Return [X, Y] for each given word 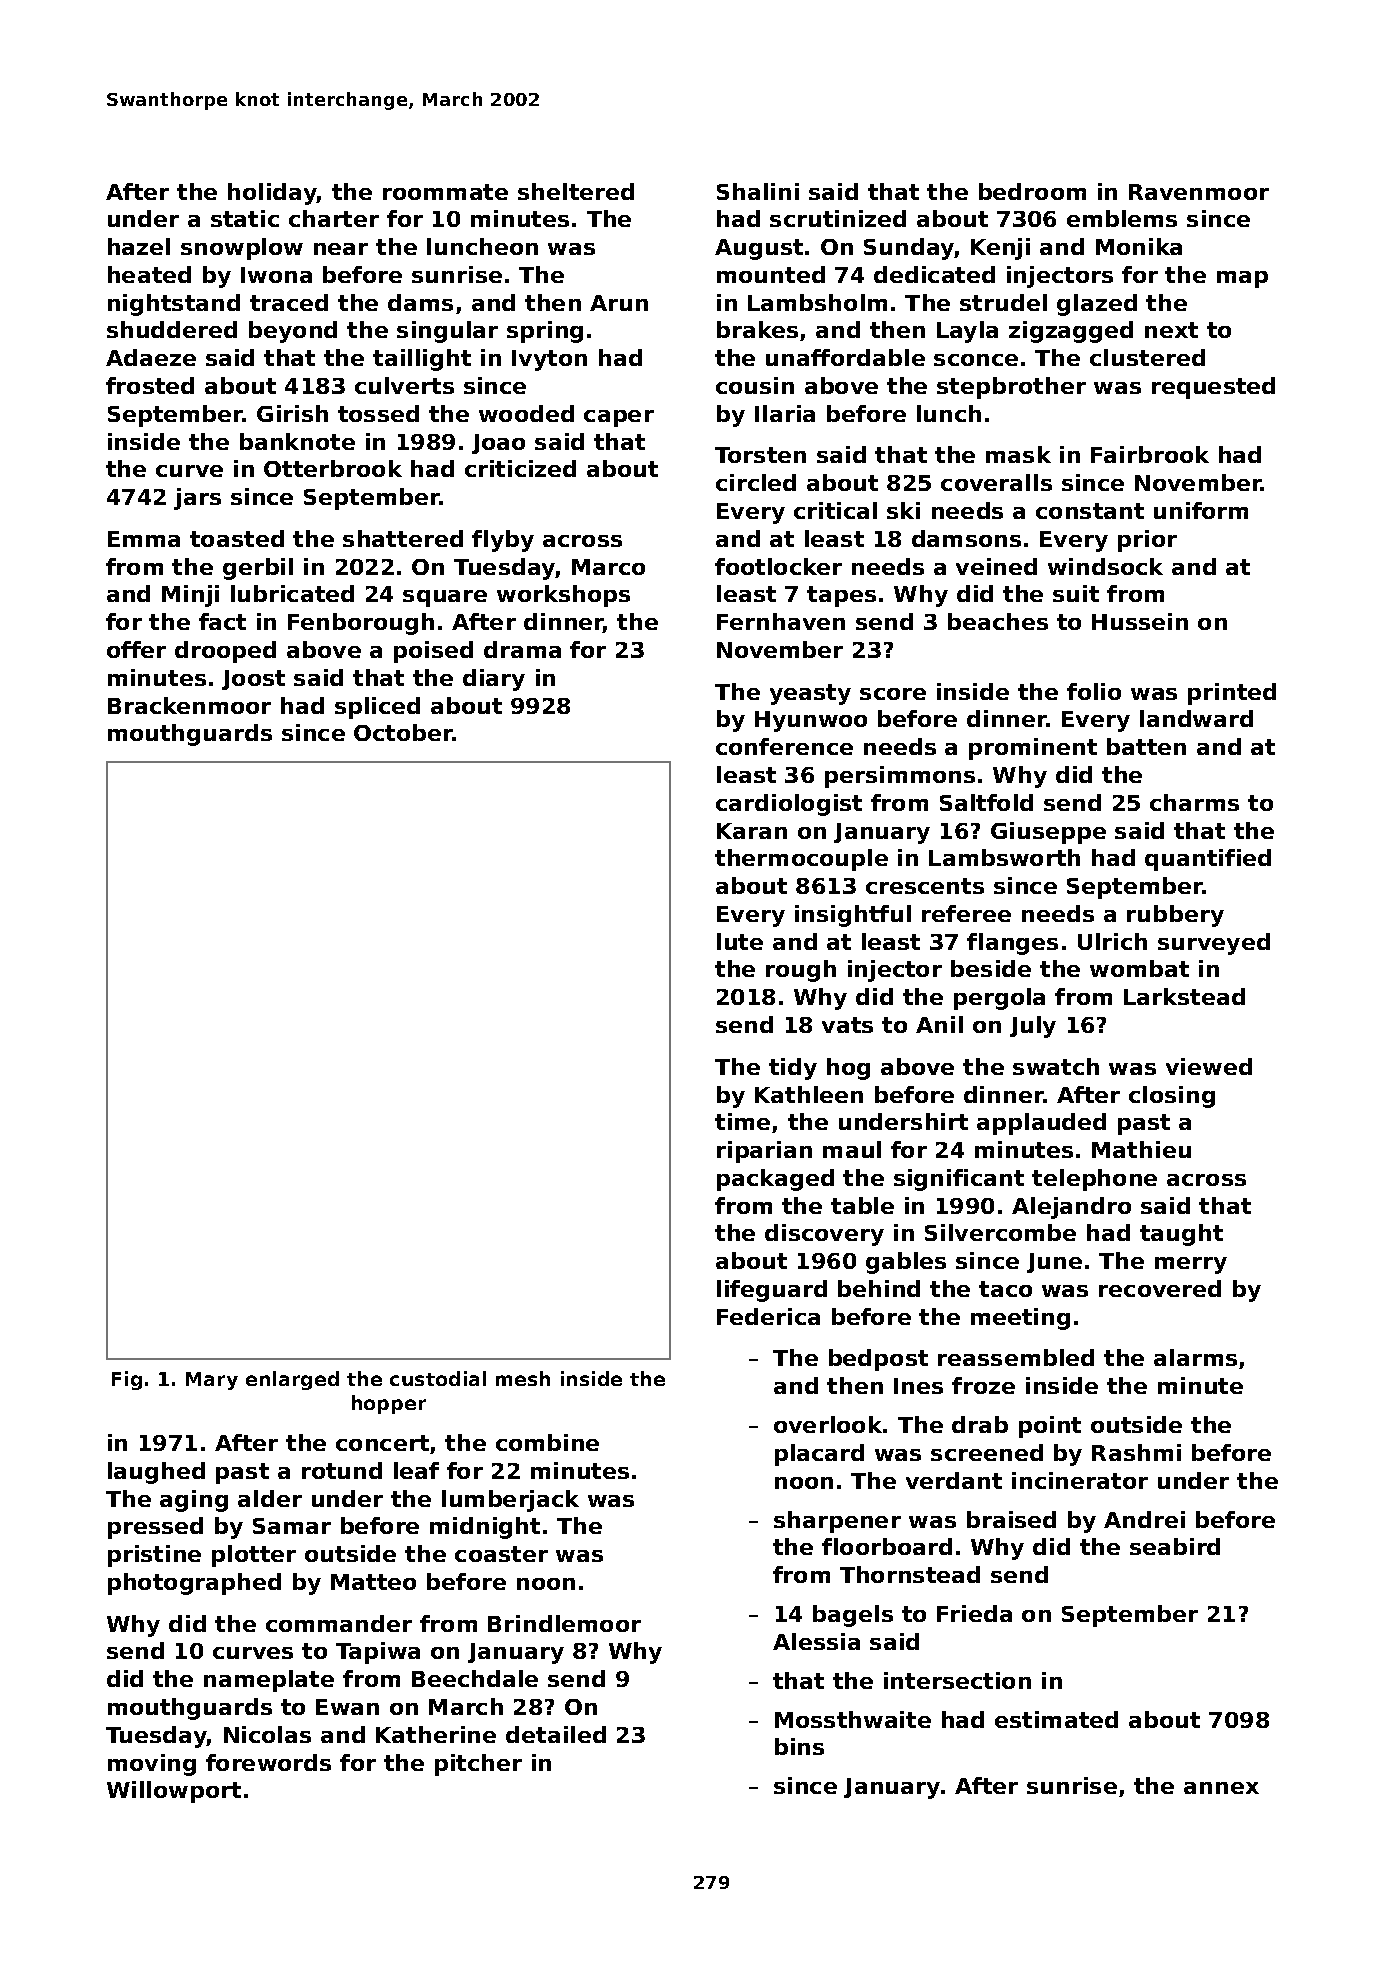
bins [799, 1746]
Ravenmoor [1199, 192]
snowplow [242, 249]
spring [545, 332]
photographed [194, 1584]
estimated [1056, 1719]
